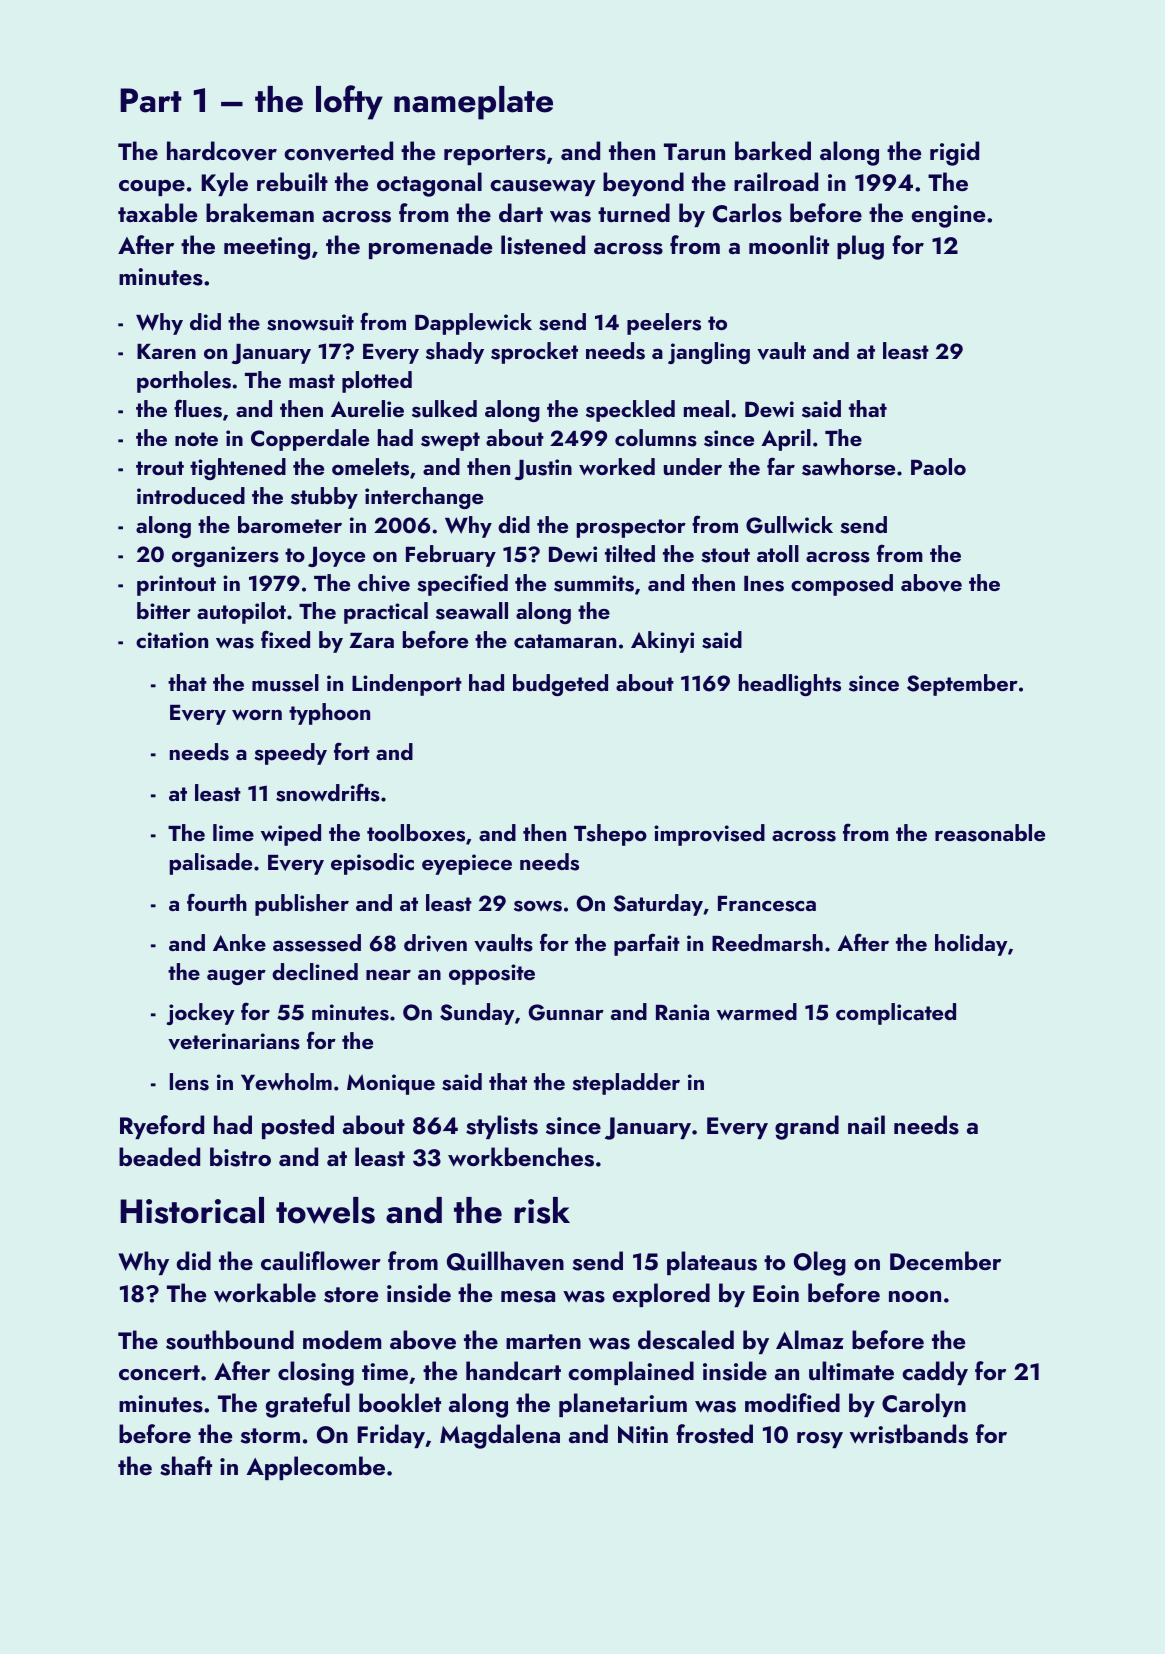 This screenshot has width=1165, height=1654. What do you see at coordinates (217, 902) in the screenshot?
I see `fourth` at bounding box center [217, 902].
